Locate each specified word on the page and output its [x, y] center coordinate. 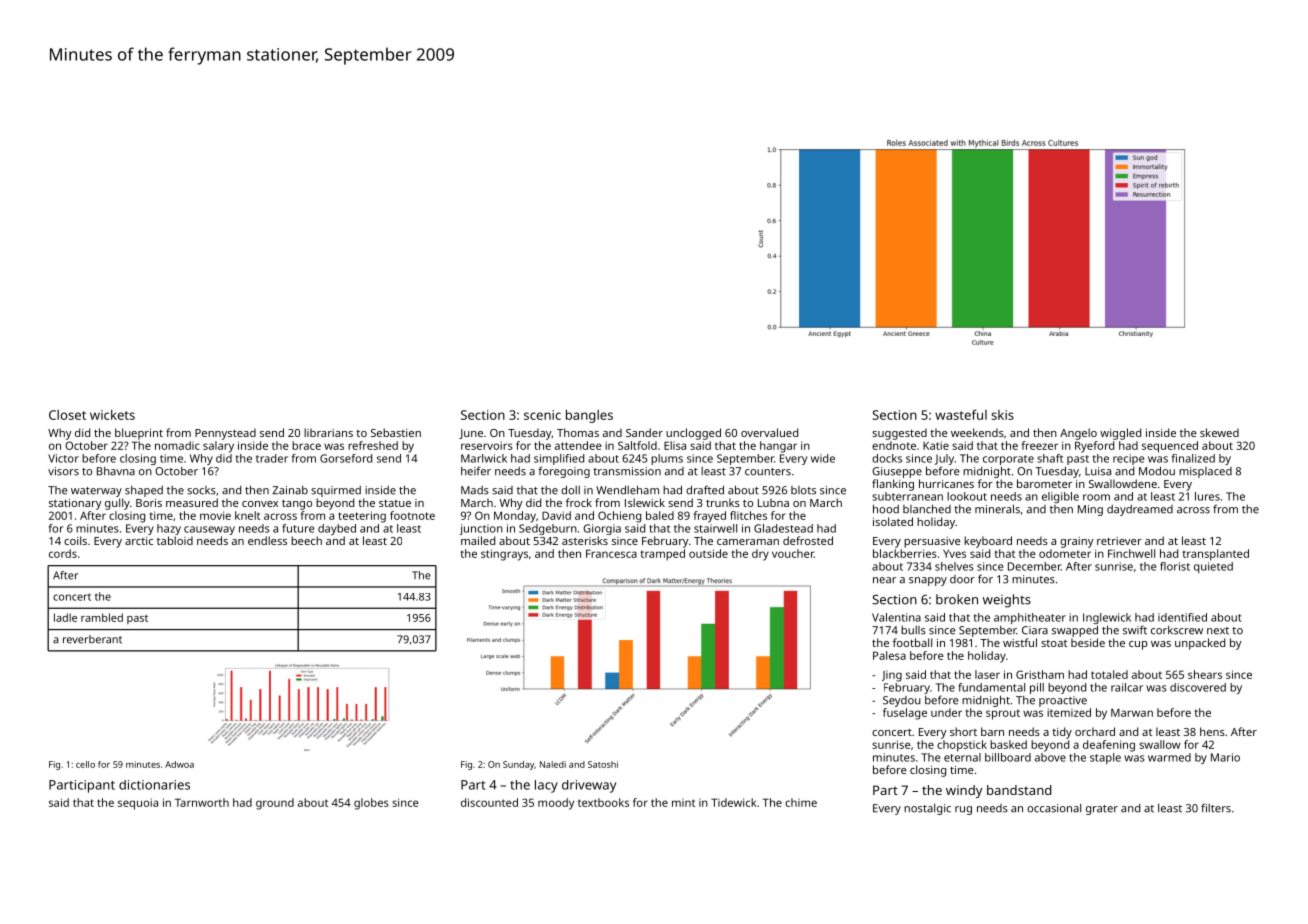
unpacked [1200, 644]
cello [85, 764]
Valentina [896, 617]
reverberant [92, 639]
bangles [589, 416]
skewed [1219, 432]
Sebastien [396, 432]
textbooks [603, 802]
